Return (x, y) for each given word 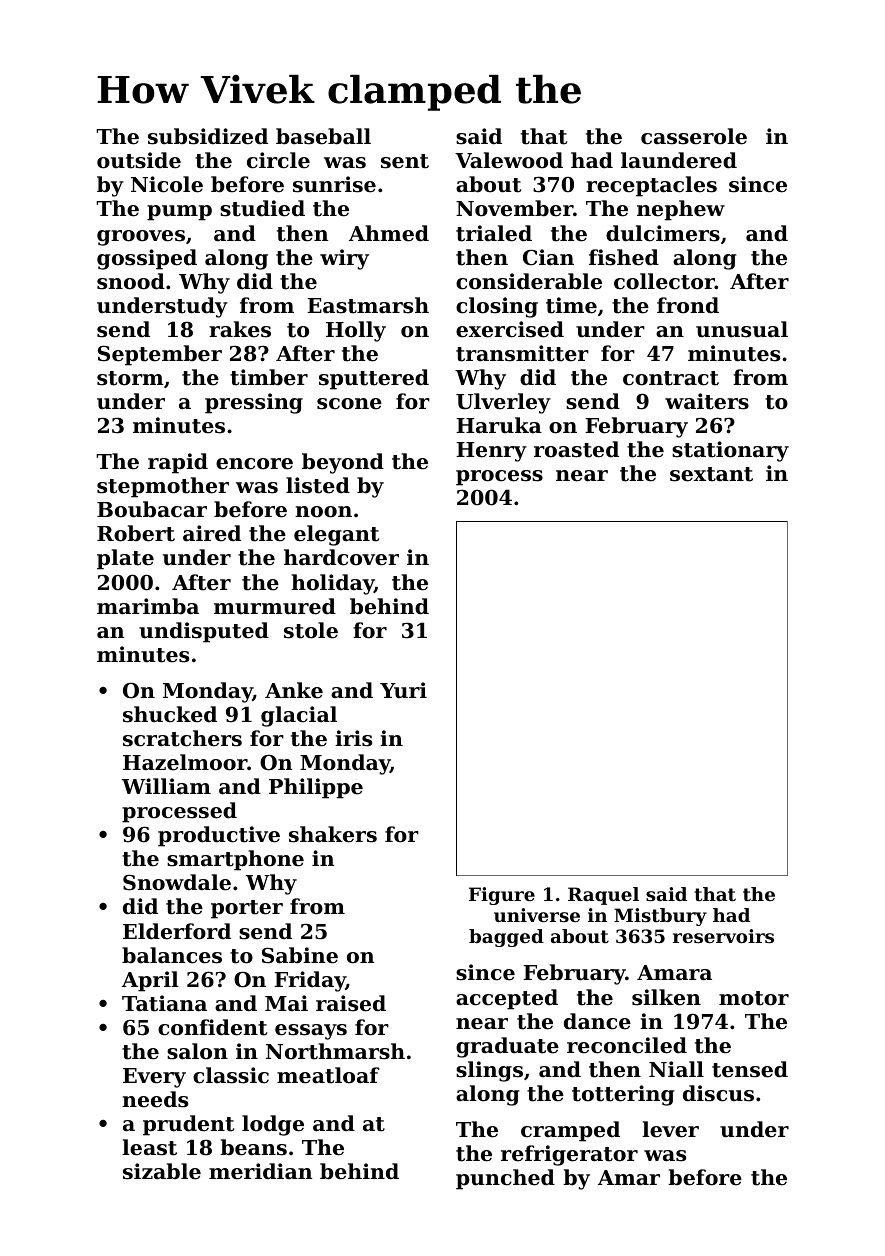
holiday (332, 584)
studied (262, 208)
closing (497, 307)
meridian (260, 1171)
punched (505, 1179)
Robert (136, 533)
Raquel (603, 896)
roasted (576, 449)
